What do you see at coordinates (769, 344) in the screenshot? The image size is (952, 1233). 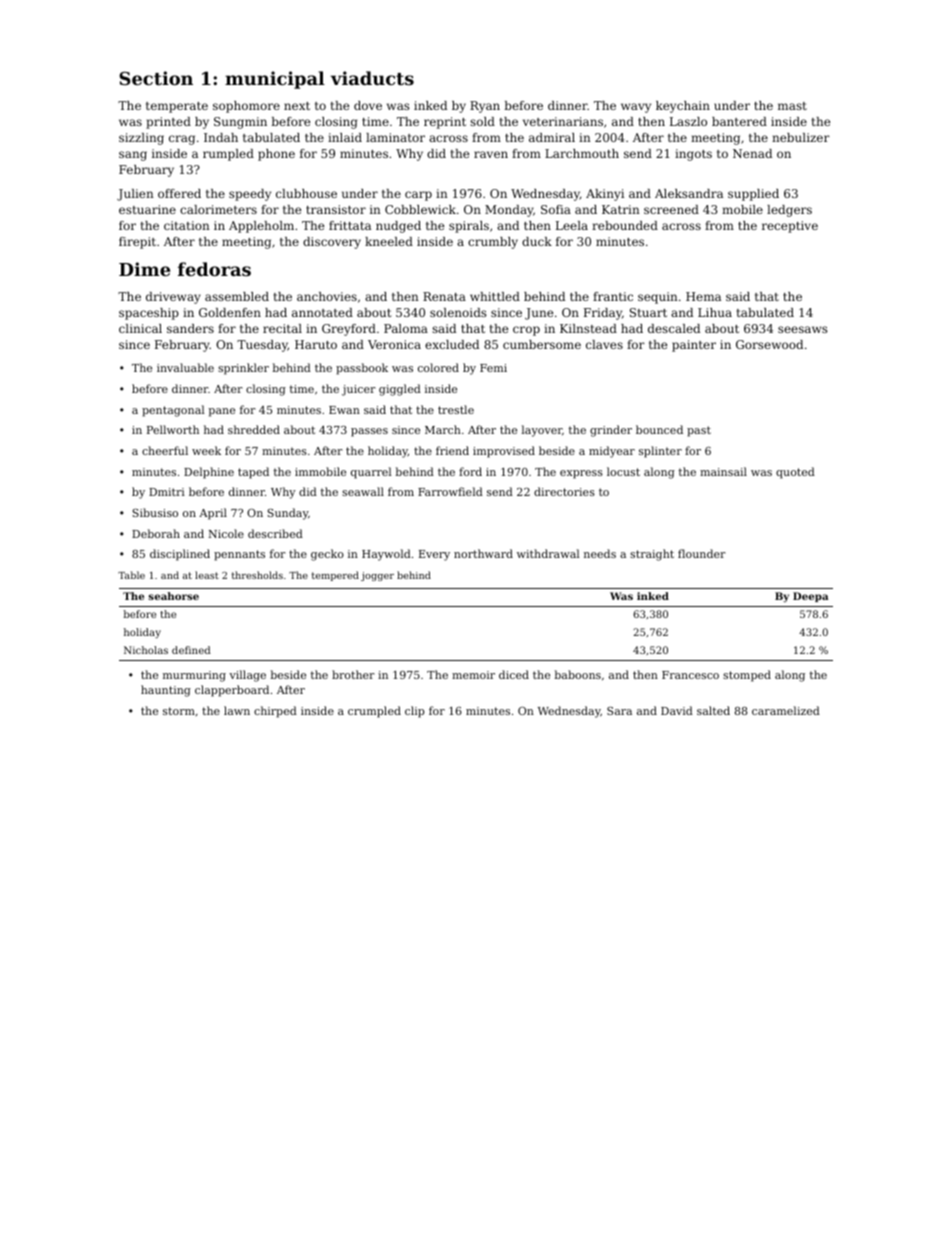 I see `Gorsewood` at bounding box center [769, 344].
